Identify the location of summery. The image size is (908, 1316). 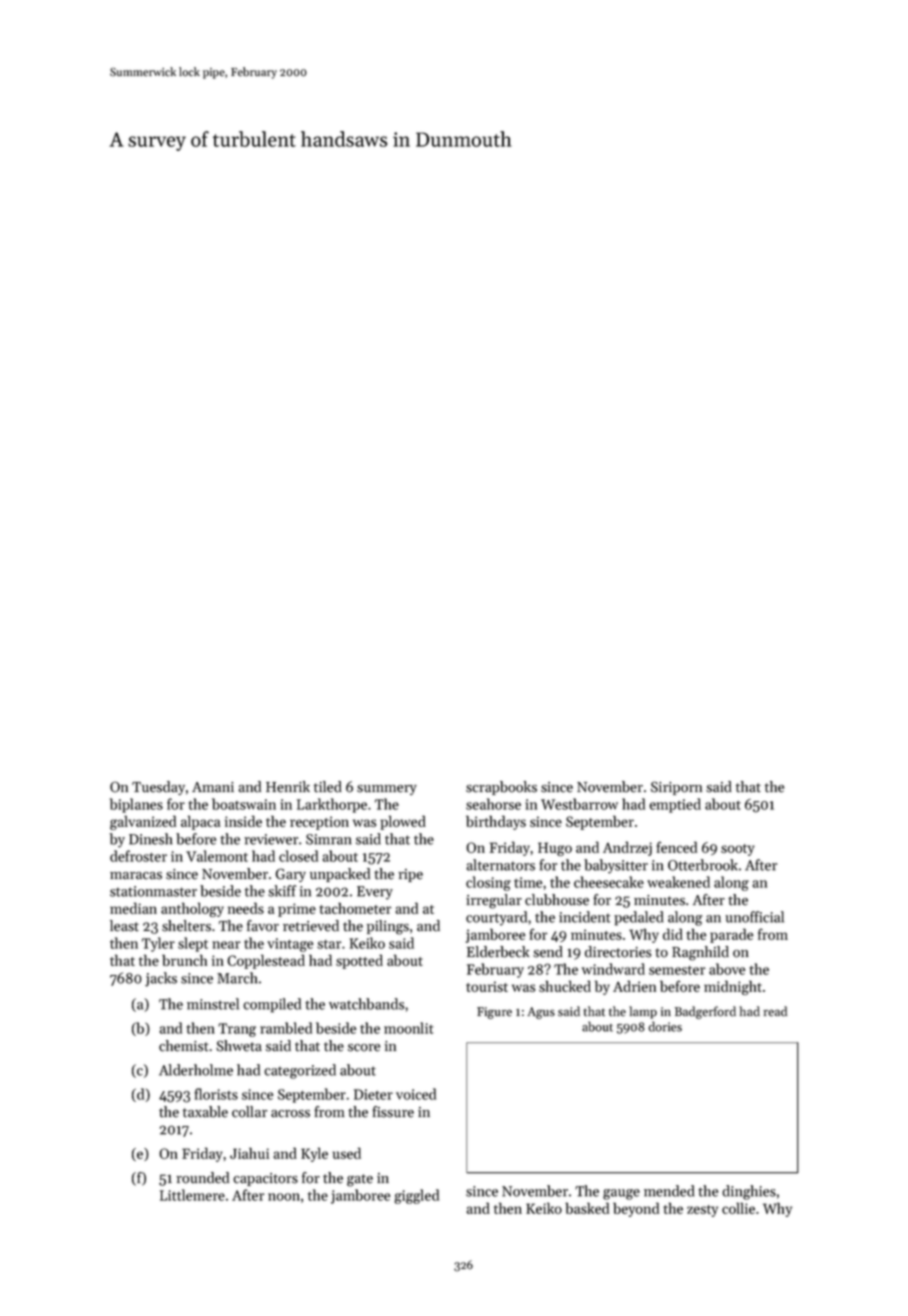
(387, 790).
